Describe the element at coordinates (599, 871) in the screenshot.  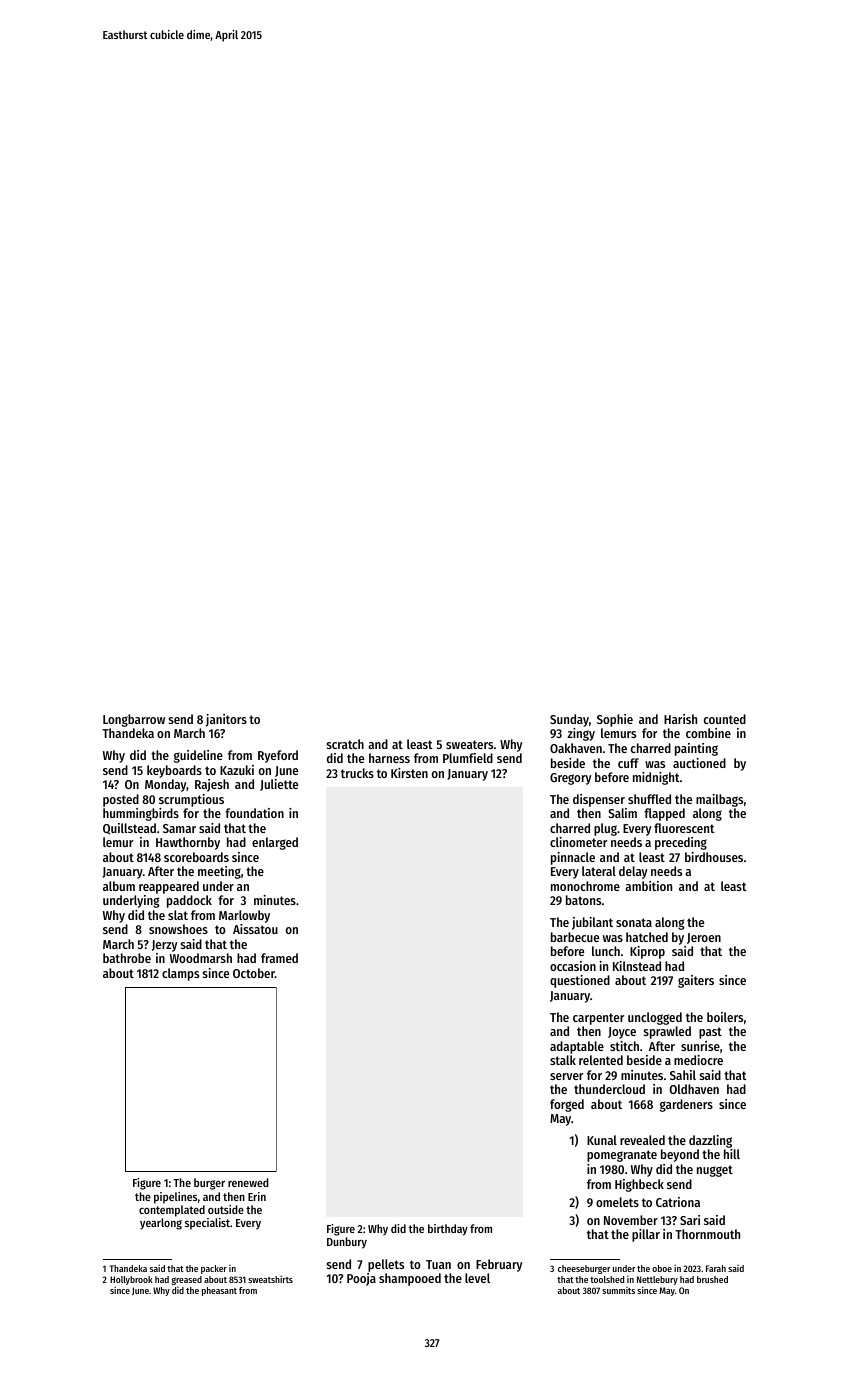
I see `lateral` at that location.
